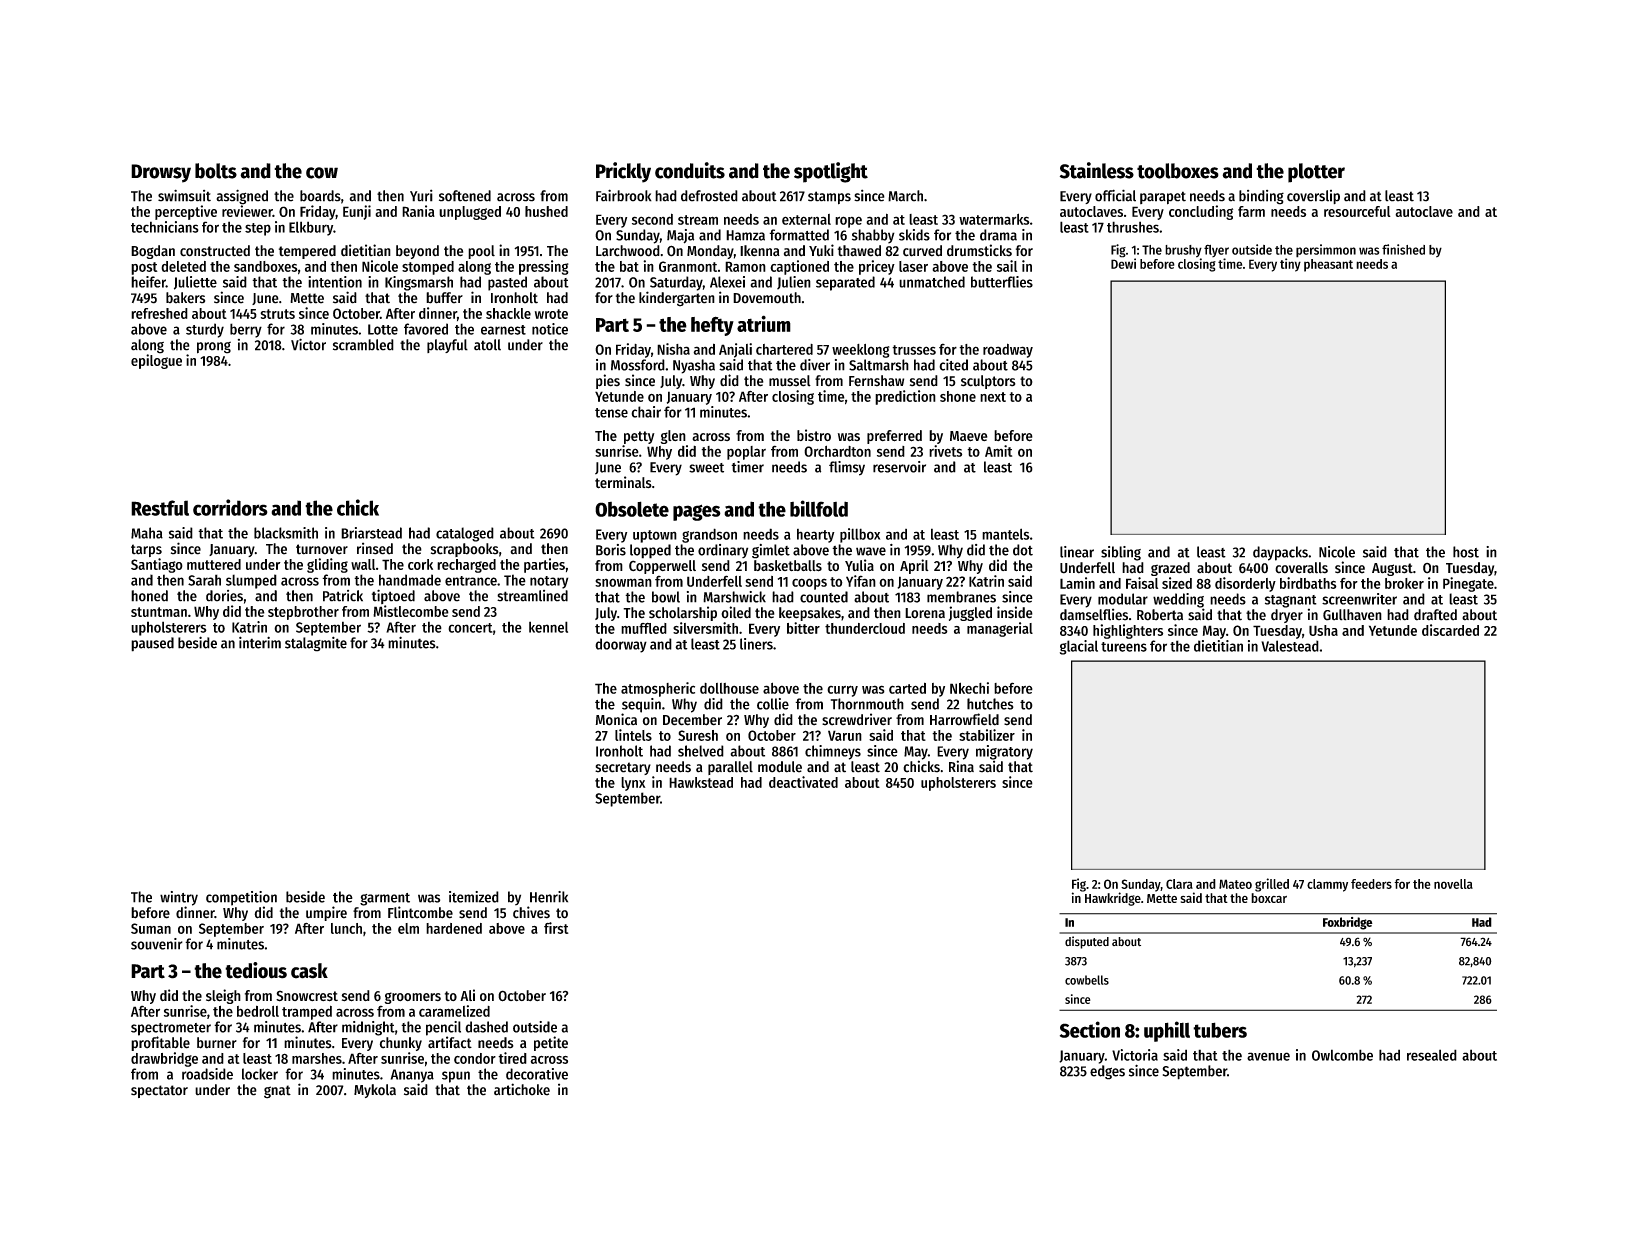 The height and width of the screenshot is (1258, 1628). I want to click on Hawkridge, so click(1113, 899).
